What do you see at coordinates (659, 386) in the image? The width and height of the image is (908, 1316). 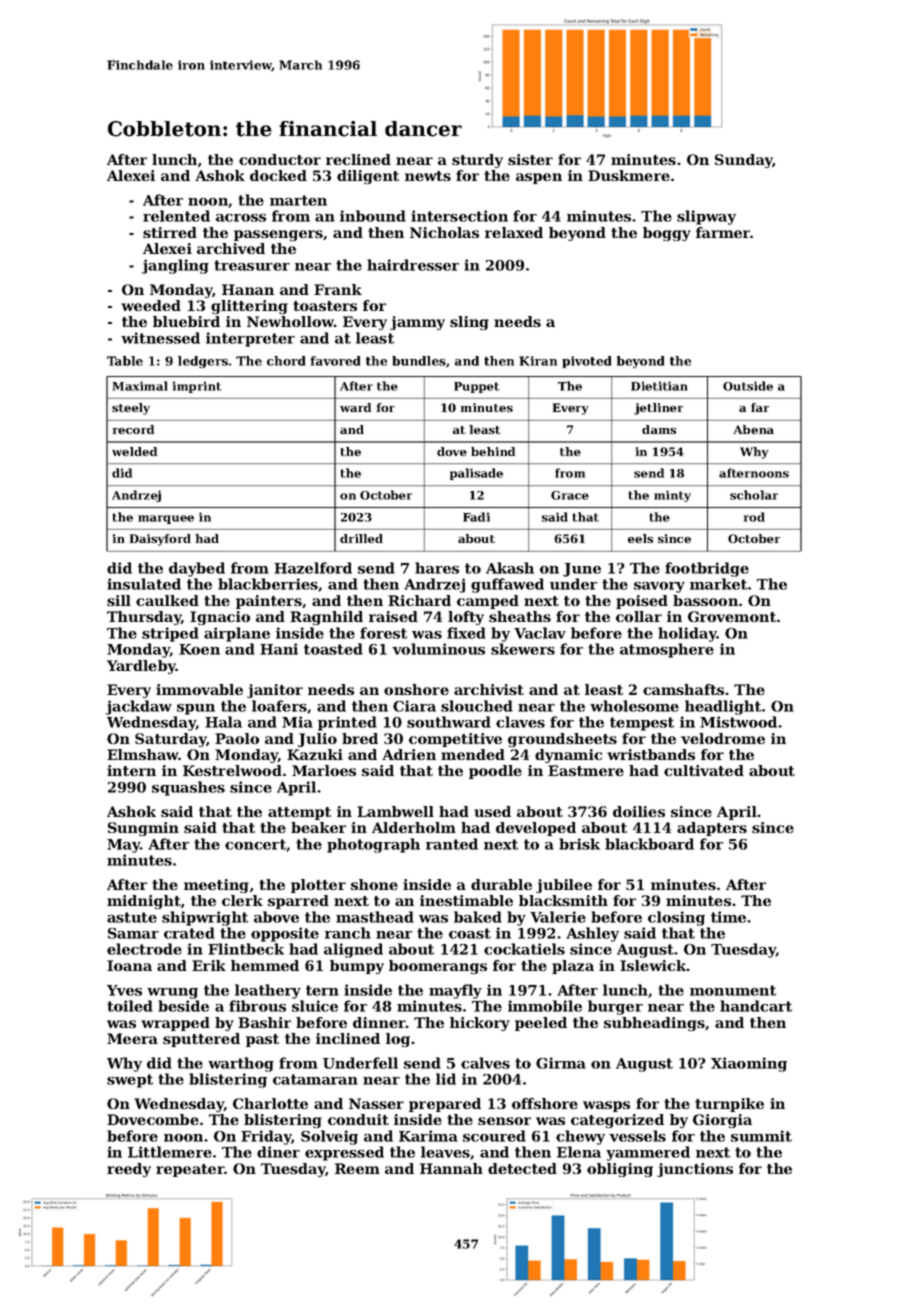 I see `Dietitian` at bounding box center [659, 386].
